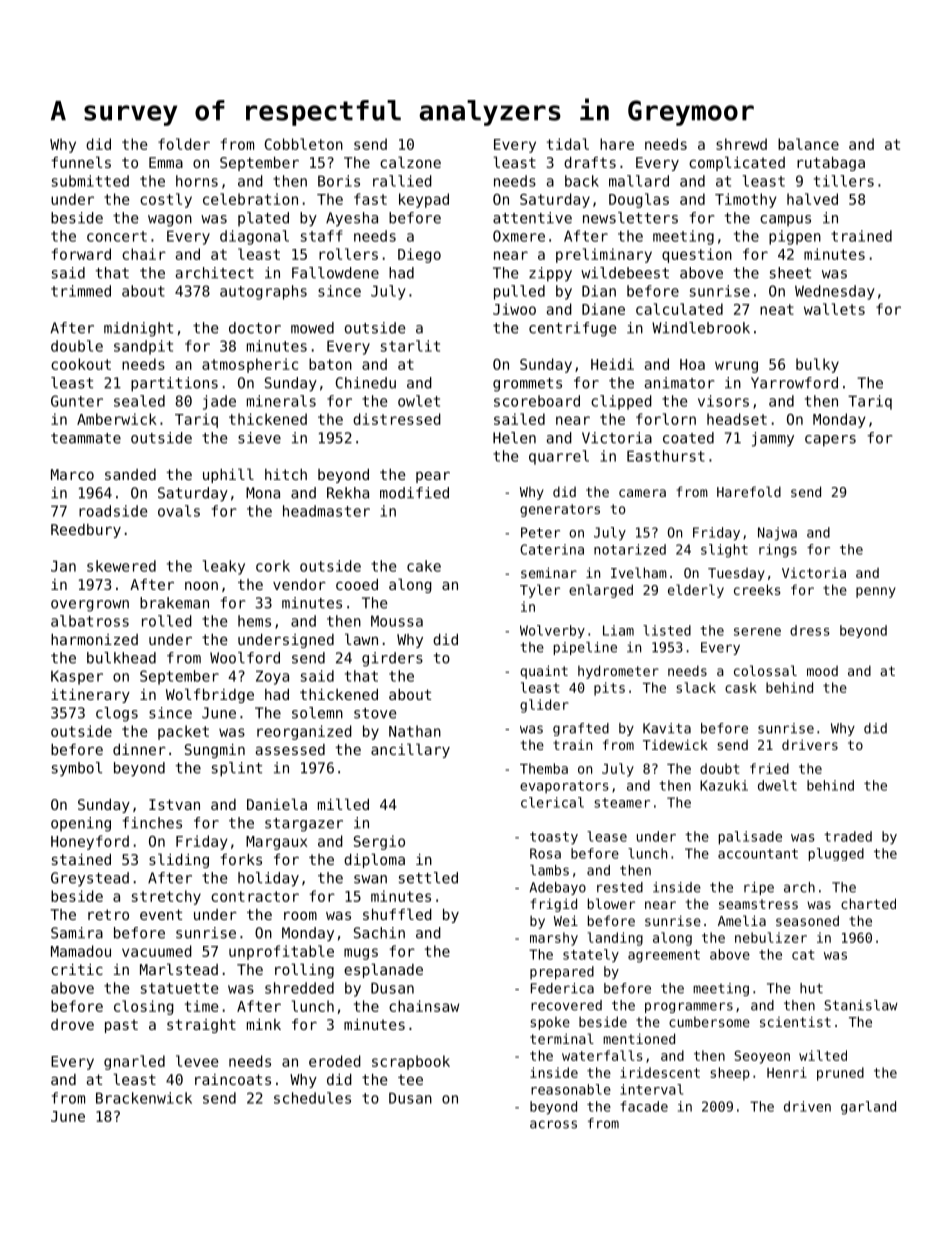 This document has height=1233, width=952. What do you see at coordinates (688, 438) in the document?
I see `coated` at bounding box center [688, 438].
